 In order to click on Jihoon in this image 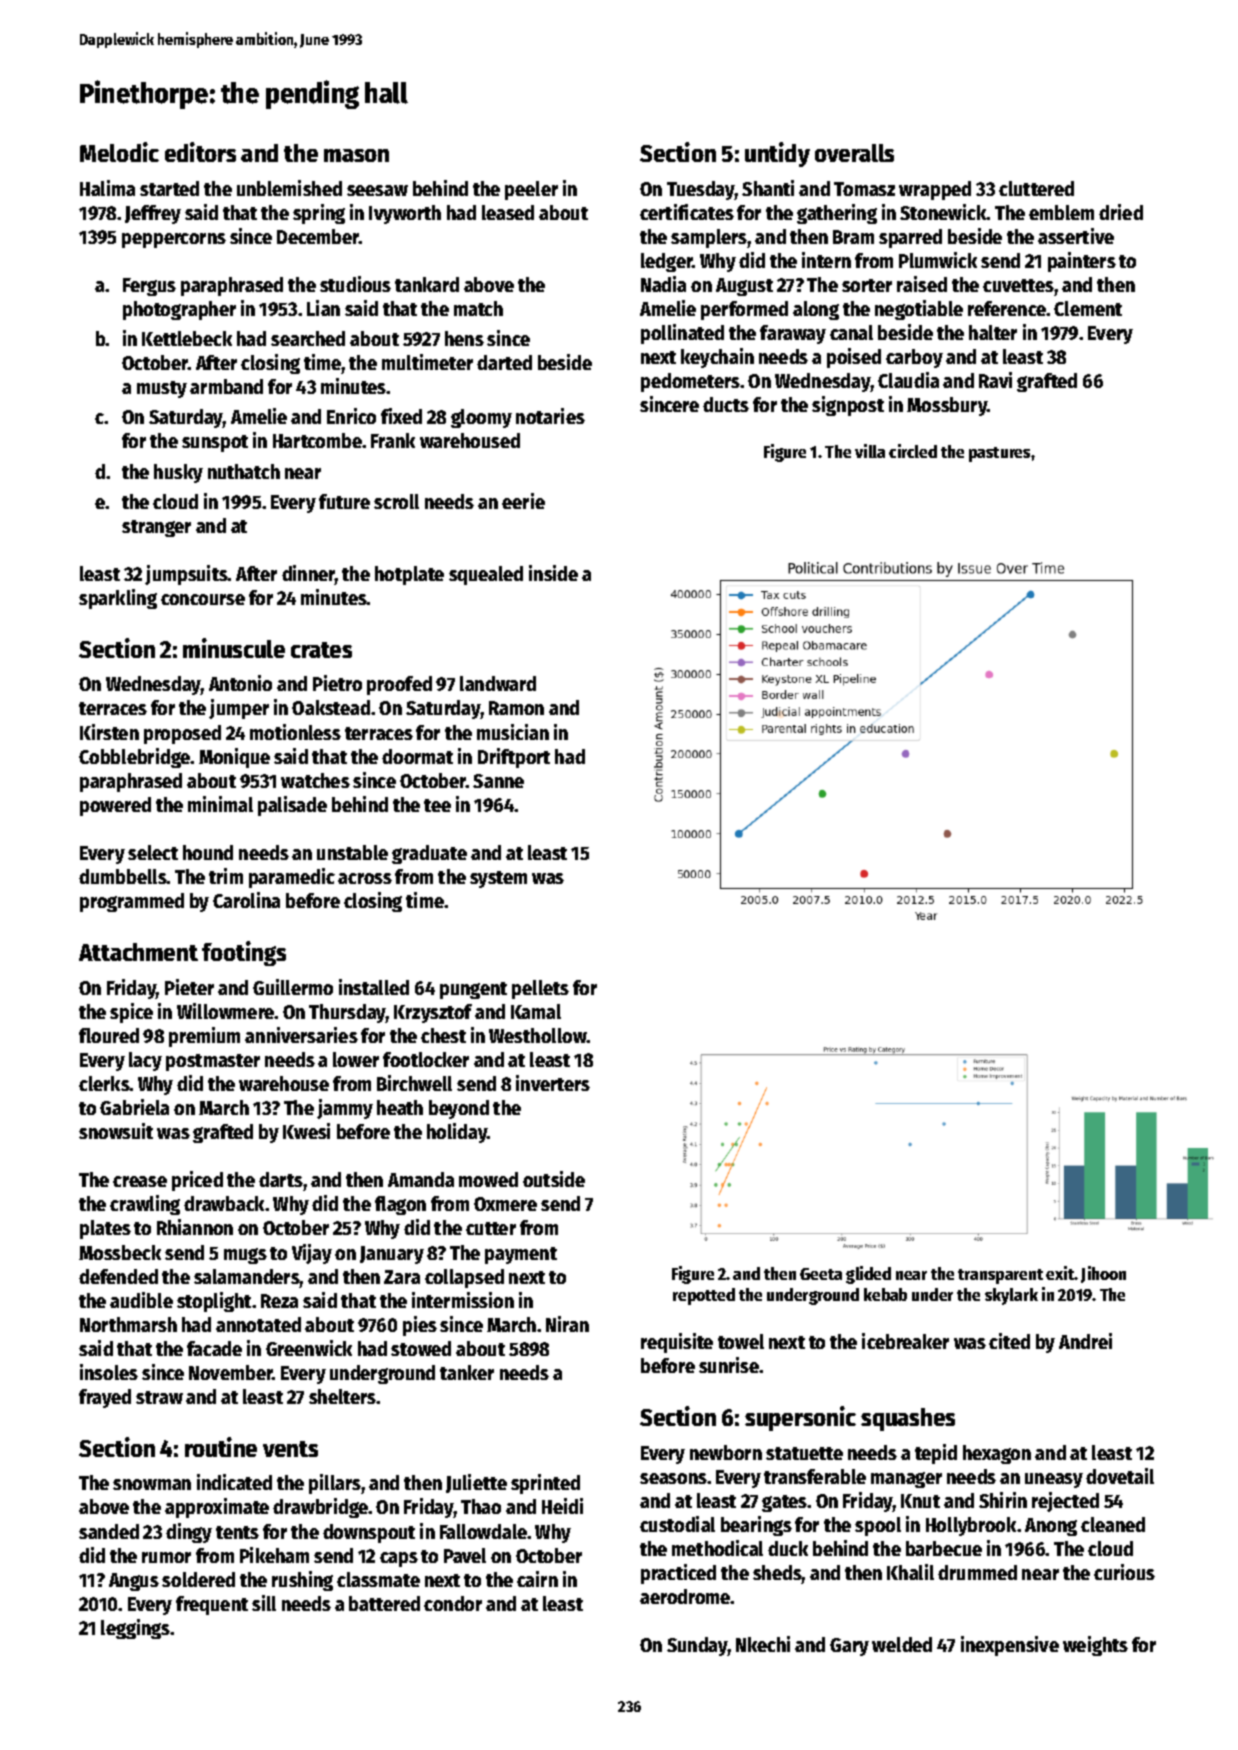, I will do `click(1103, 1274)`.
